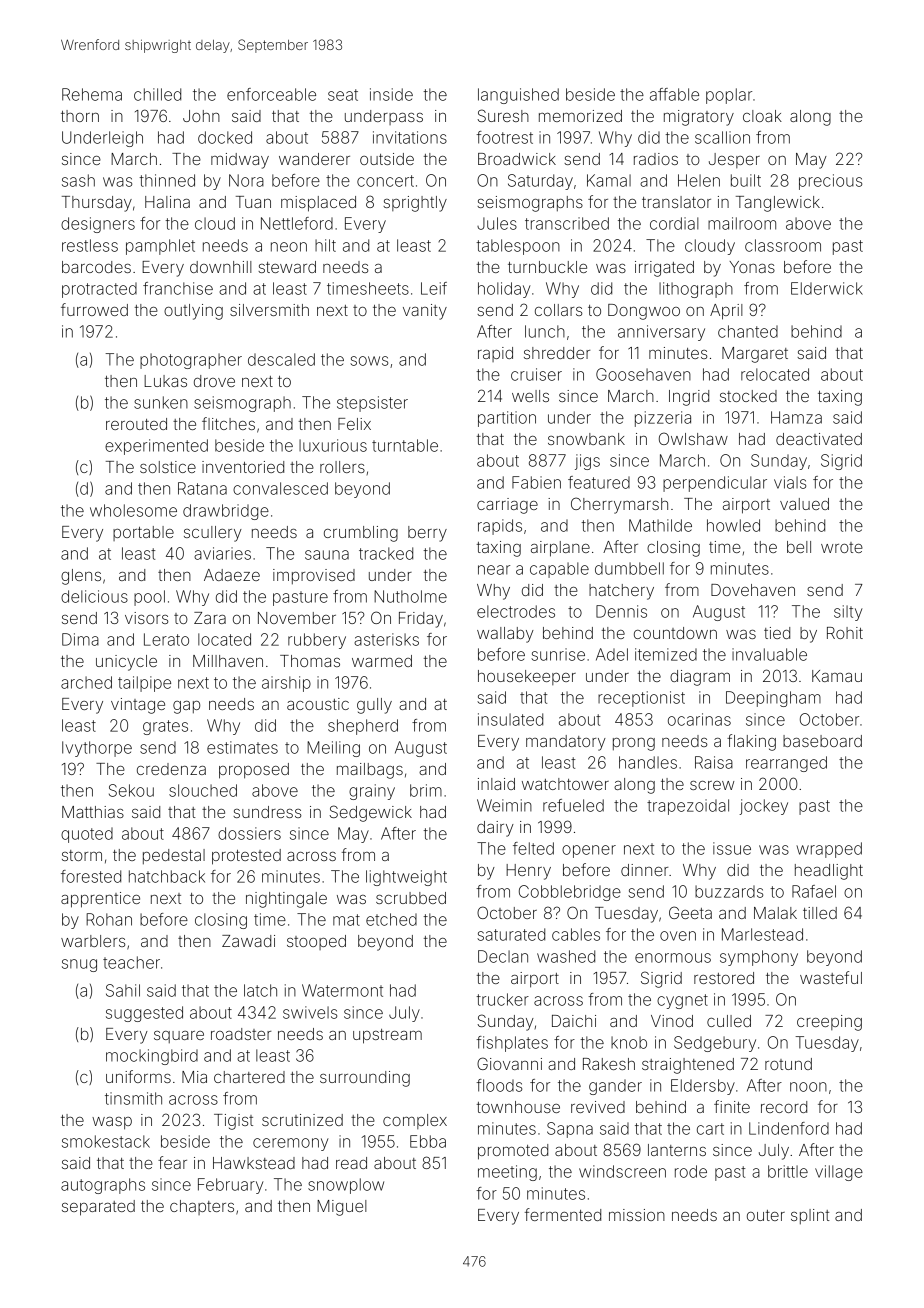 This image has height=1308, width=924. I want to click on Cobblebridge, so click(570, 893).
